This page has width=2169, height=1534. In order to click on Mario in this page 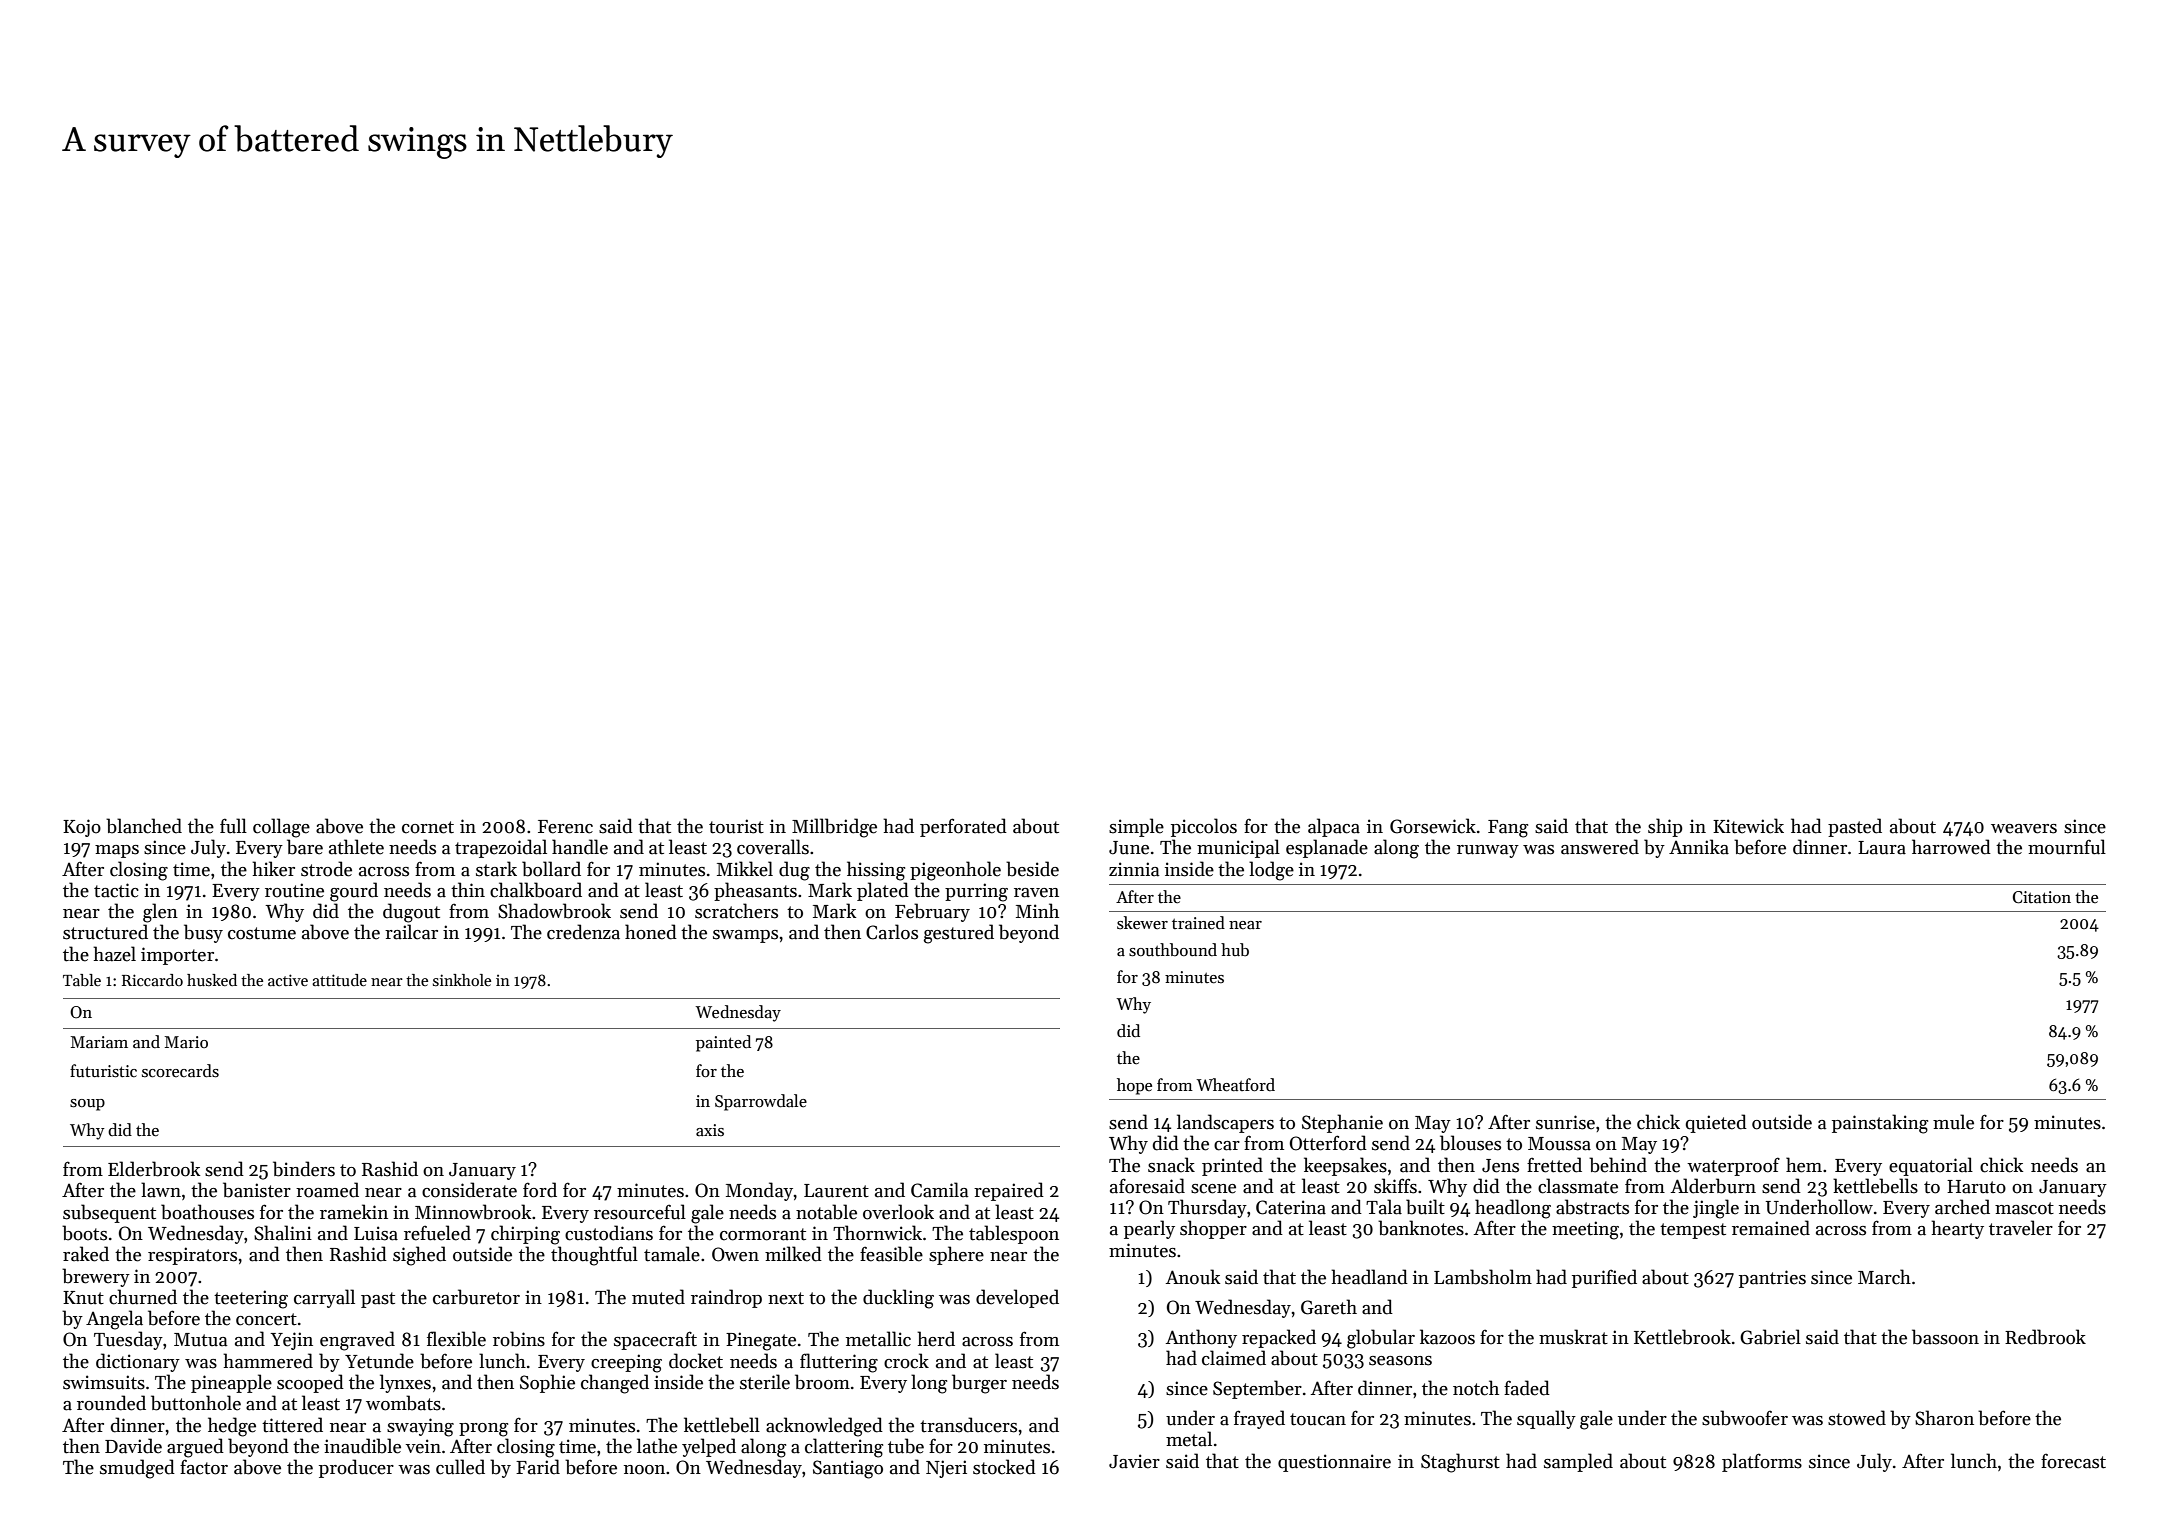, I will do `click(186, 1042)`.
